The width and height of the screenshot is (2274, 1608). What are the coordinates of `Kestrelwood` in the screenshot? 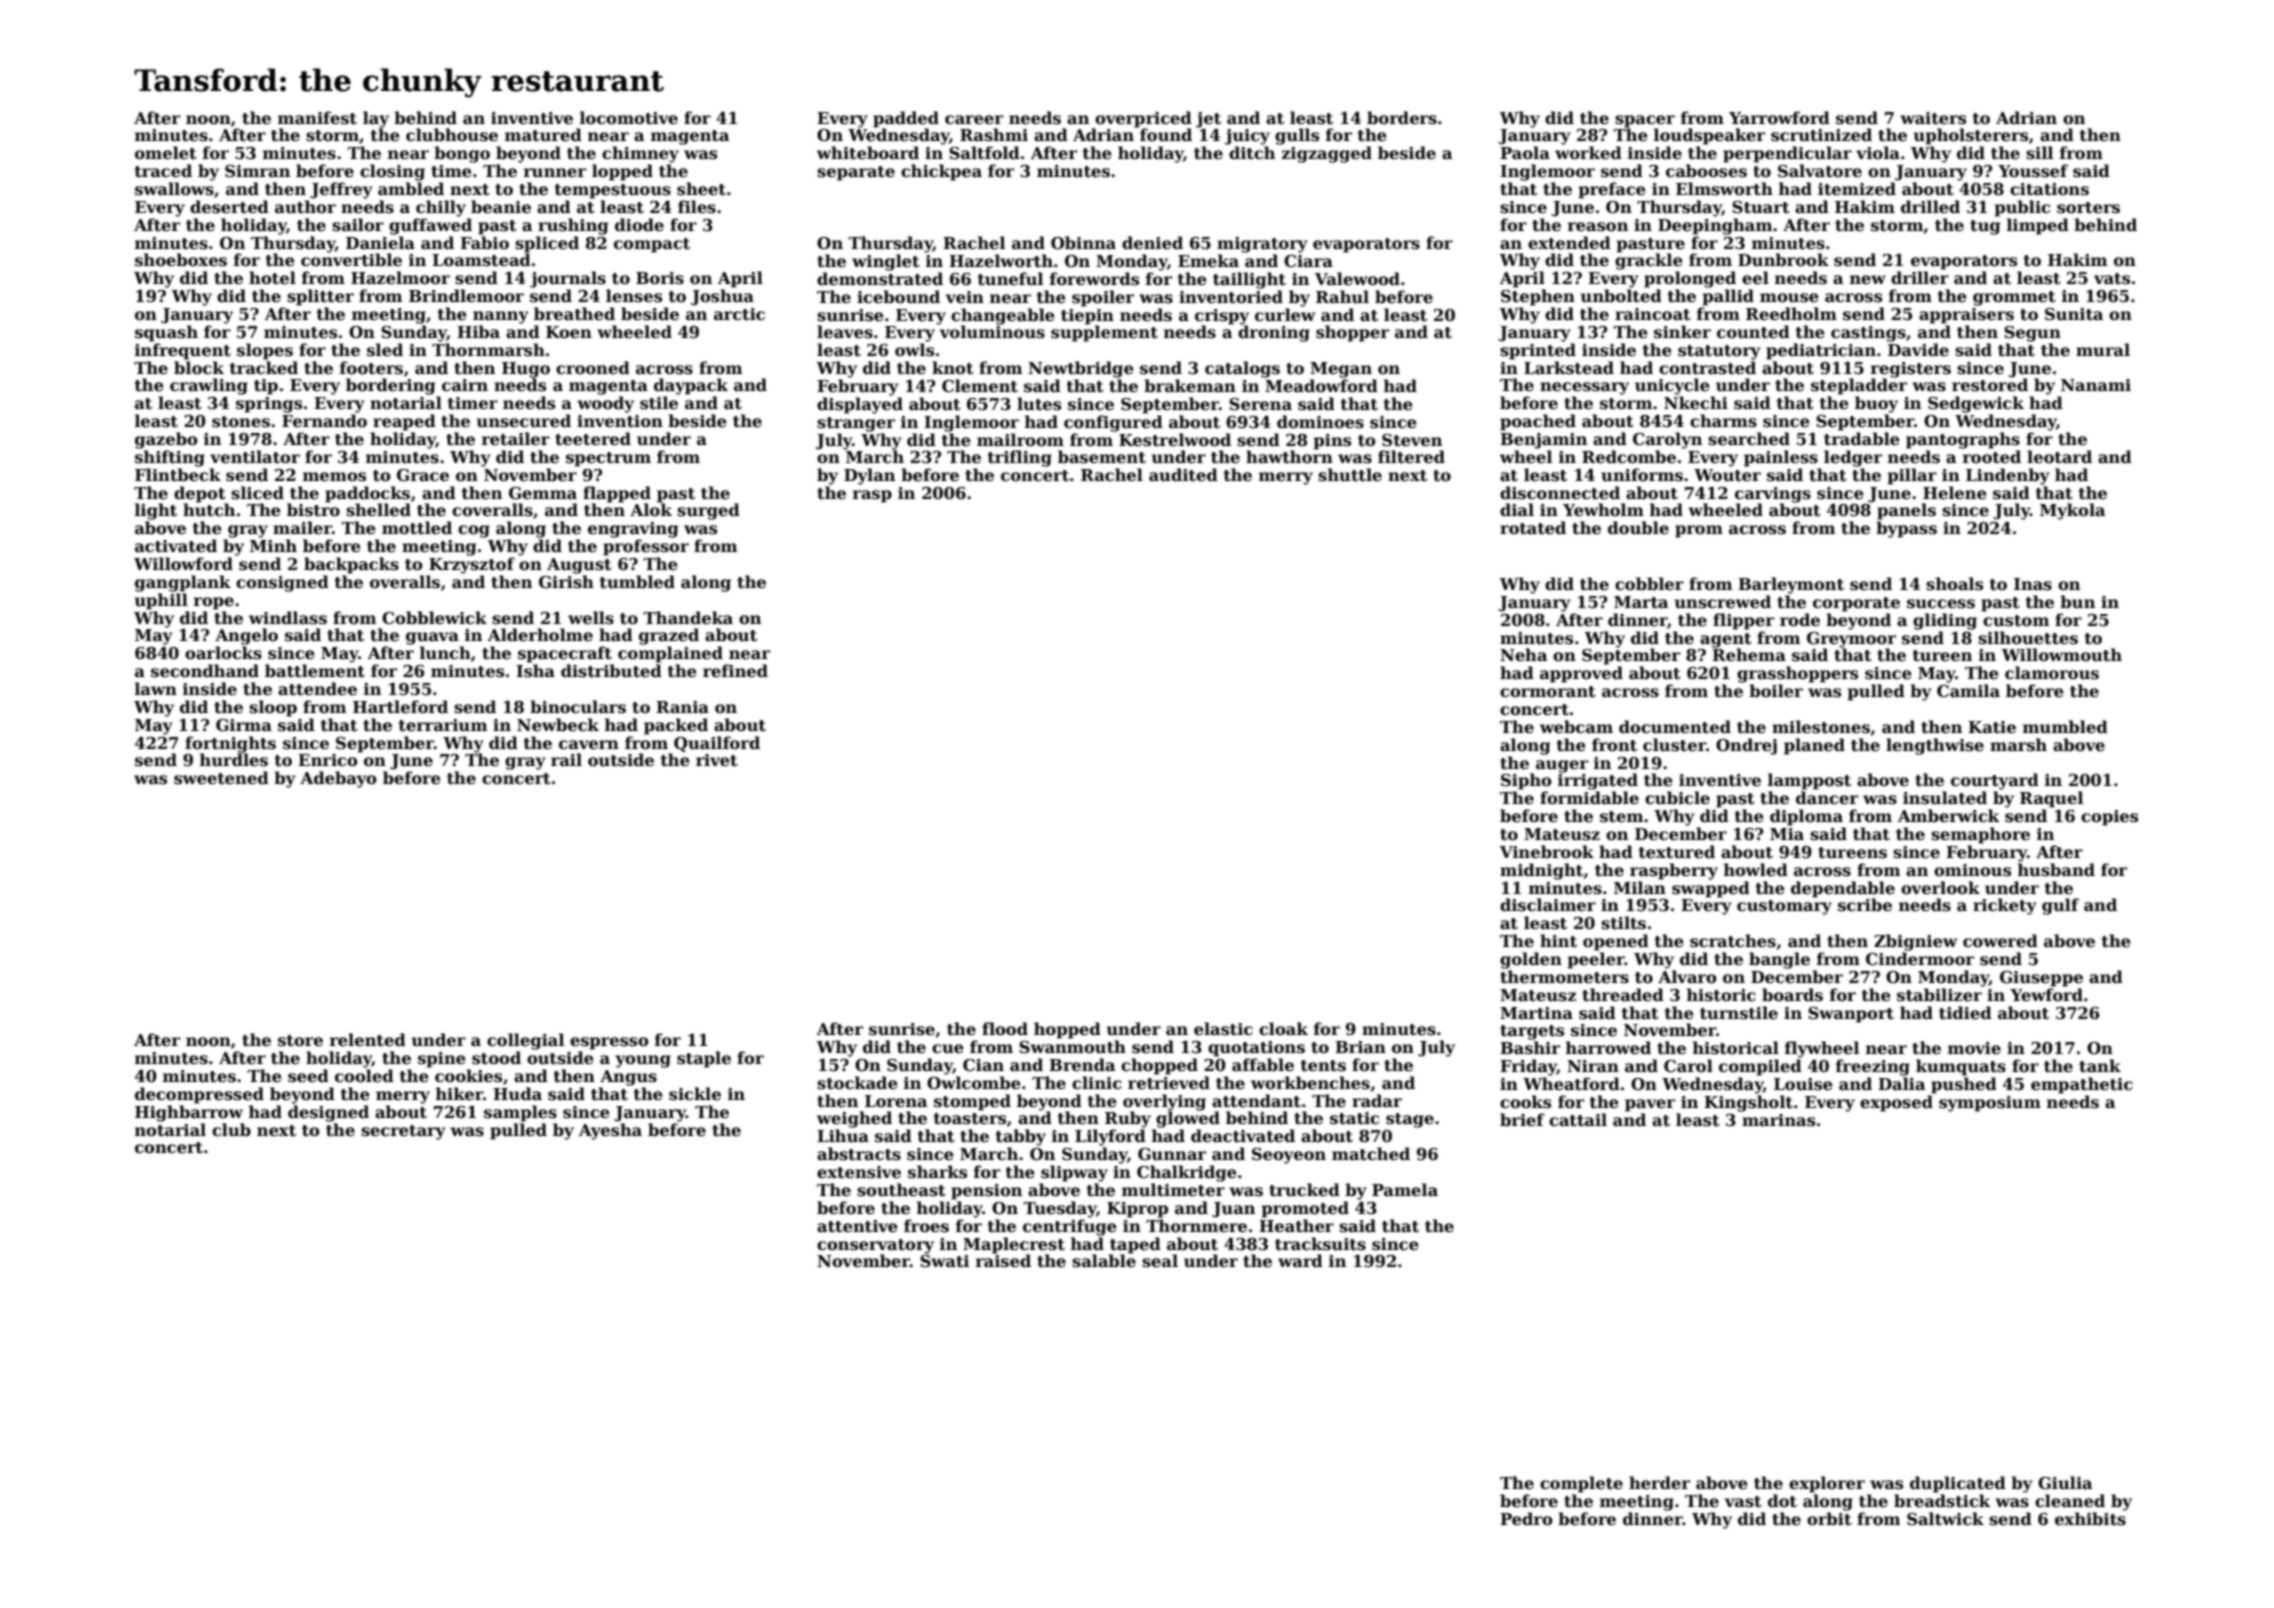 It's located at (1175, 440).
